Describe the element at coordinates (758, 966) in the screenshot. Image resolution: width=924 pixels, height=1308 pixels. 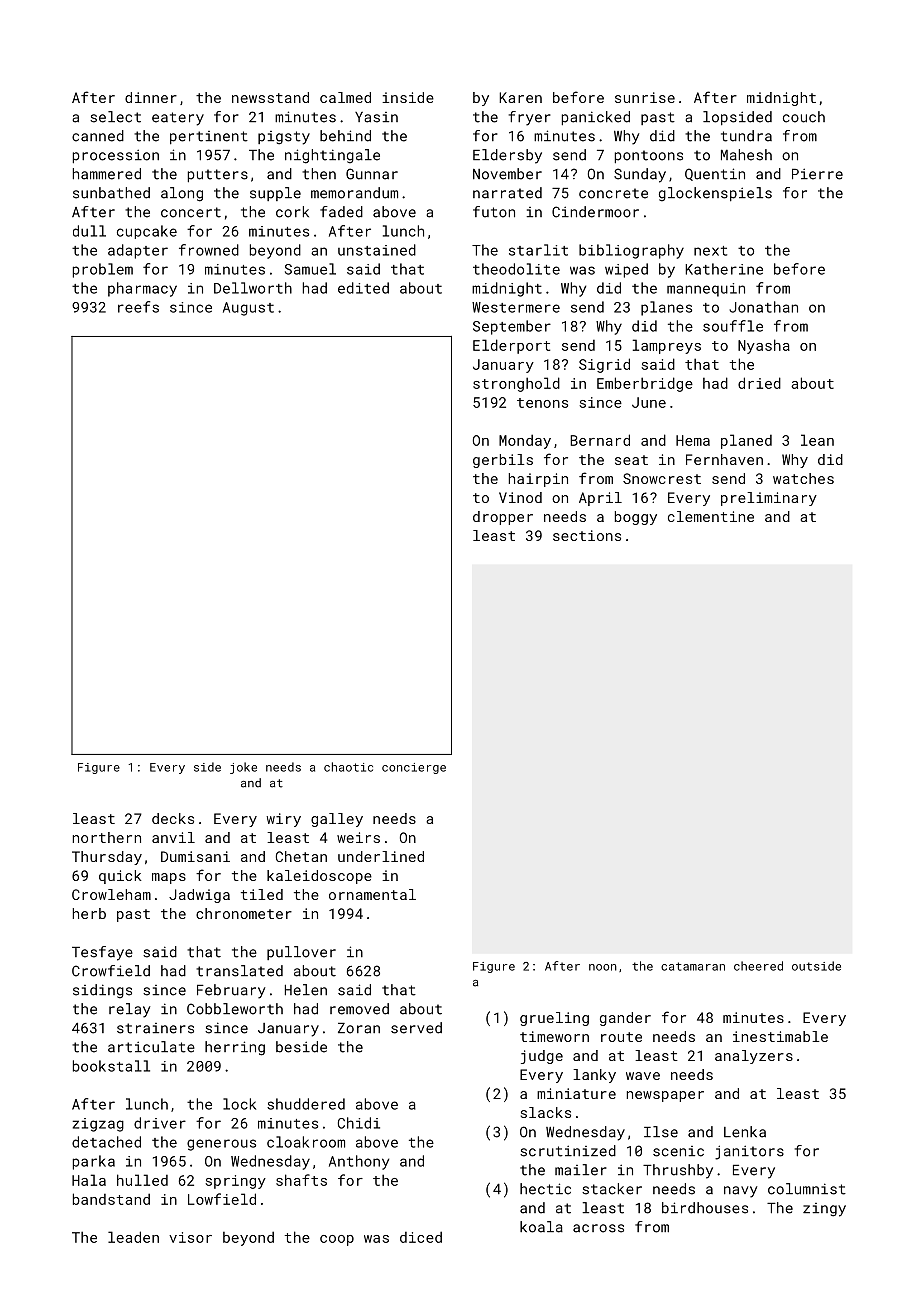
I see `cheered` at that location.
